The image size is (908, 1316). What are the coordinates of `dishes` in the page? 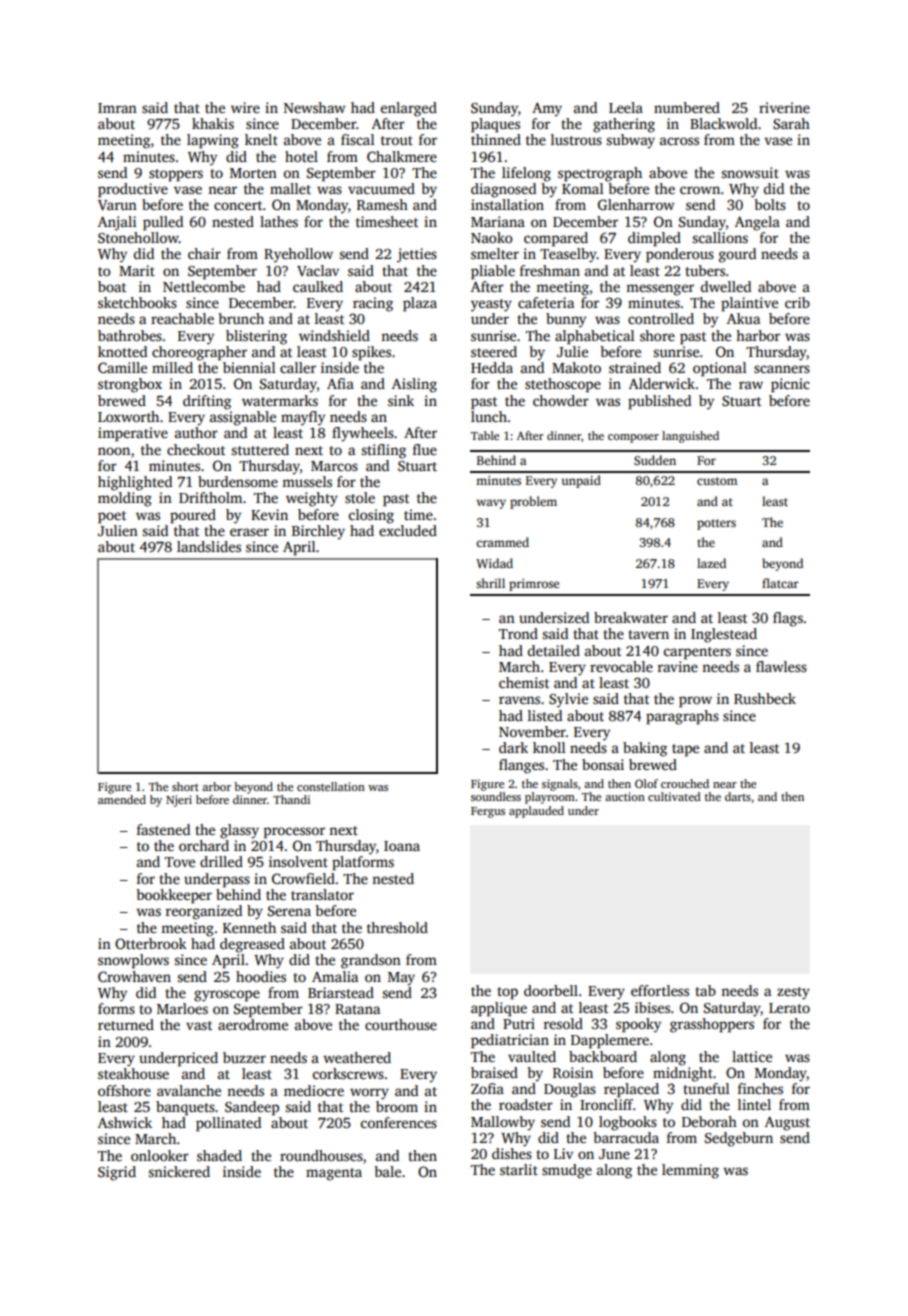 It's located at (512, 1153).
